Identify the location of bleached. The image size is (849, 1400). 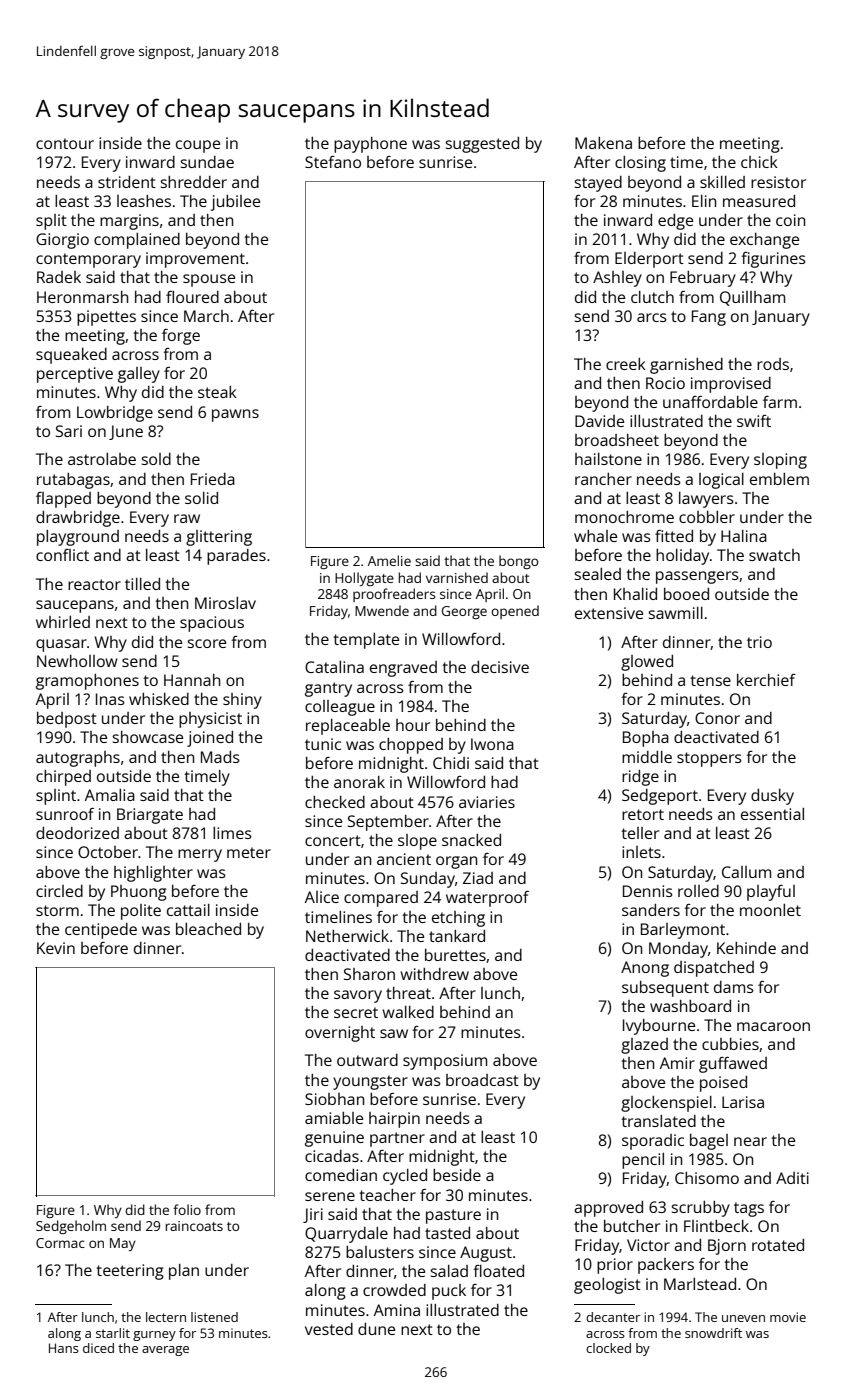
(208, 929).
